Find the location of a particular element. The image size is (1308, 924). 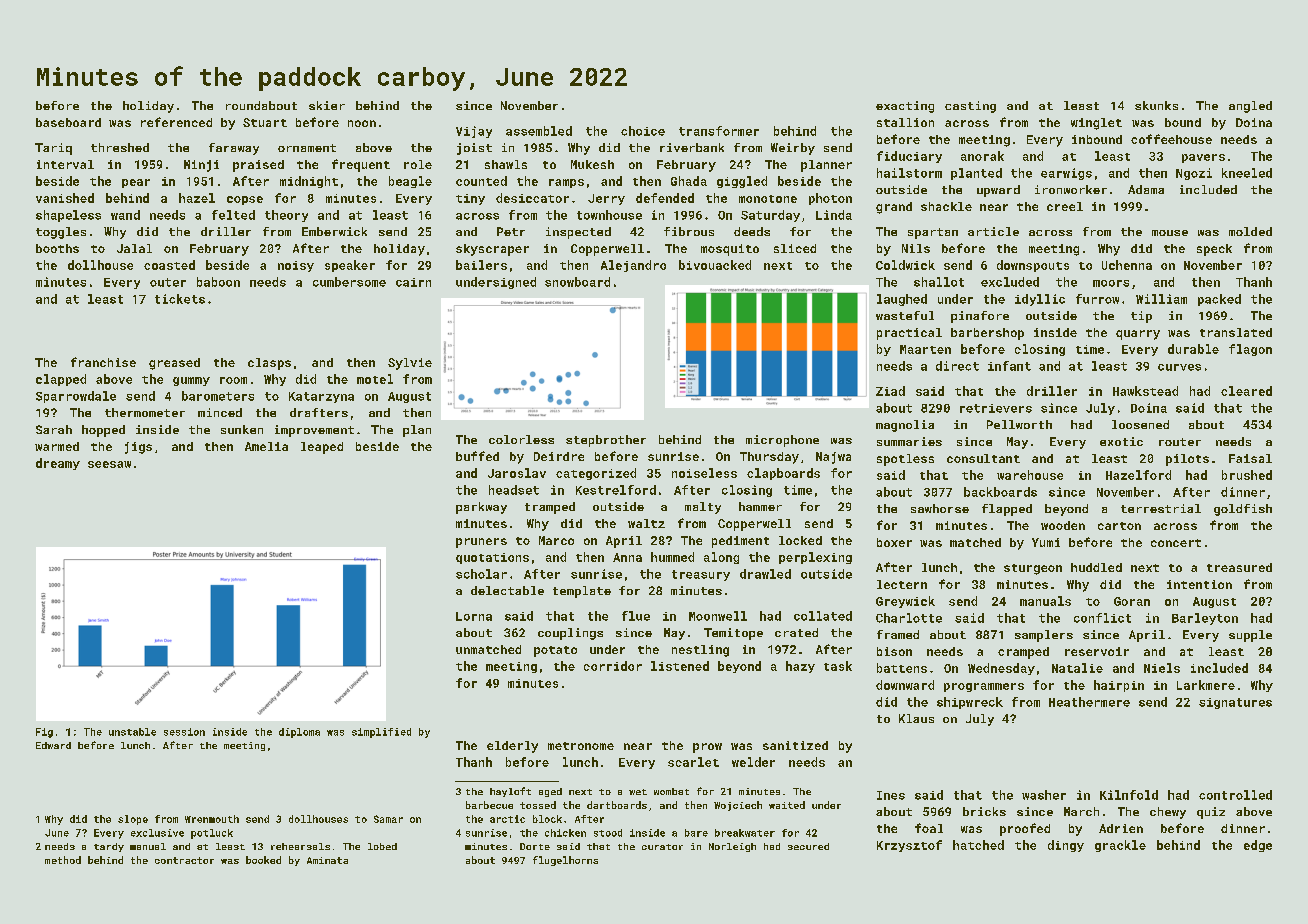

hatched is located at coordinates (978, 845).
